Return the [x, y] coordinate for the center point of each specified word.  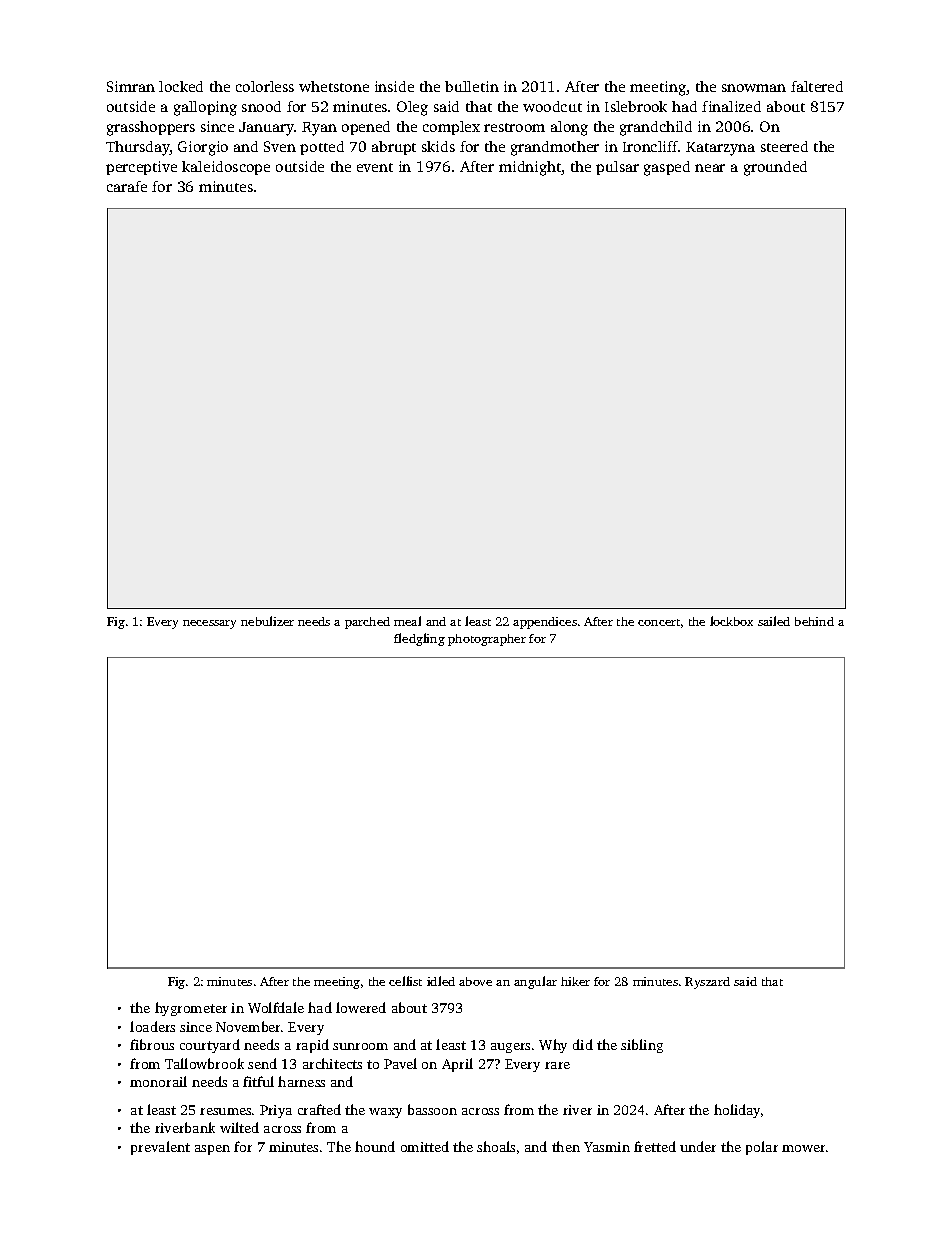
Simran [131, 86]
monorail [158, 1081]
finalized [731, 106]
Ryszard [707, 983]
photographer [487, 640]
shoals [496, 1146]
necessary [209, 624]
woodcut [552, 106]
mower [803, 1148]
